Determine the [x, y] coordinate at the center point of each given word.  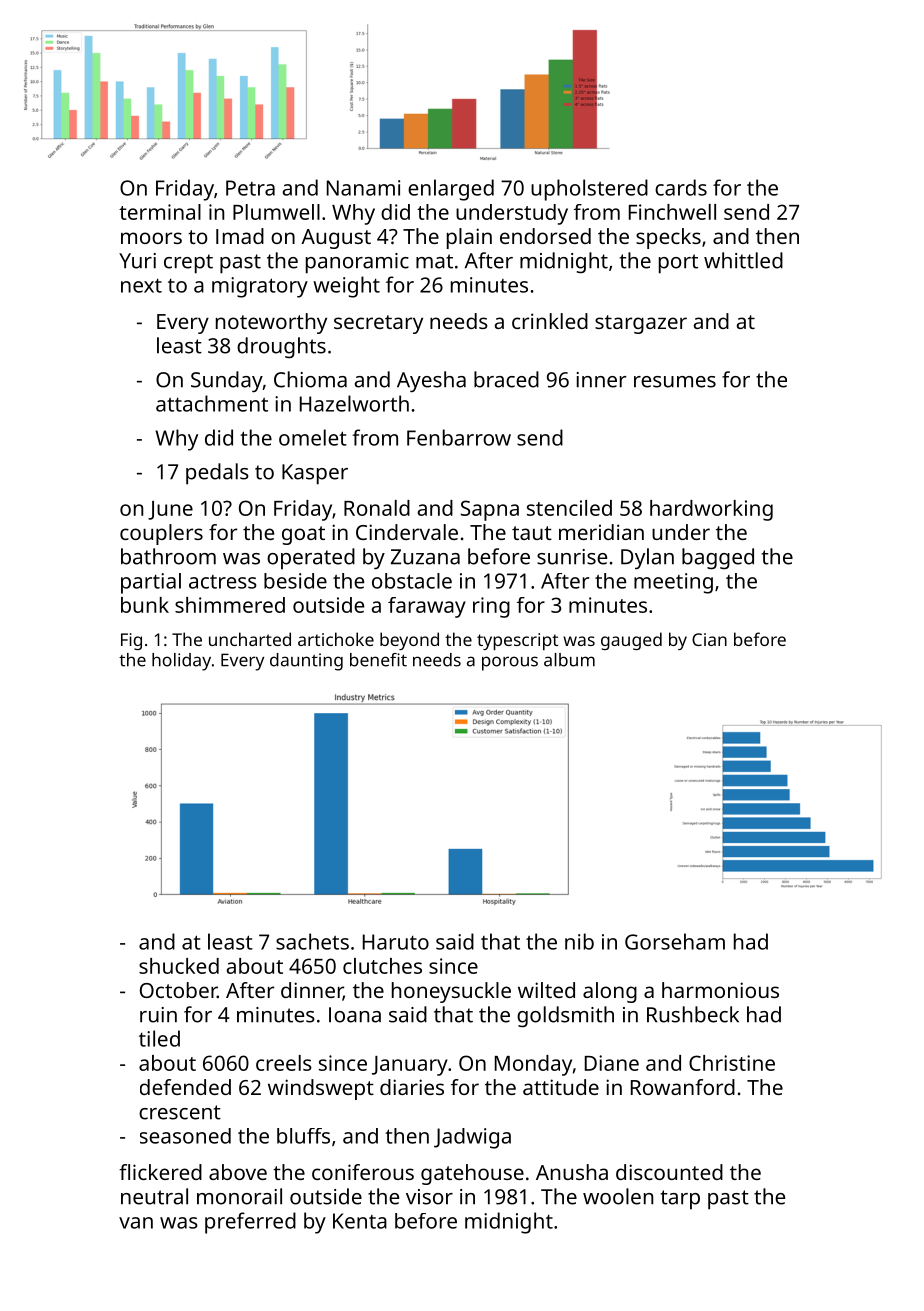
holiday [181, 662]
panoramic [357, 263]
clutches [382, 966]
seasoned [185, 1136]
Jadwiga [472, 1138]
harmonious [720, 990]
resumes [675, 382]
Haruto [396, 942]
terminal [160, 212]
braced [506, 379]
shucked [179, 966]
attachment [212, 403]
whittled [743, 260]
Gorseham [675, 941]
